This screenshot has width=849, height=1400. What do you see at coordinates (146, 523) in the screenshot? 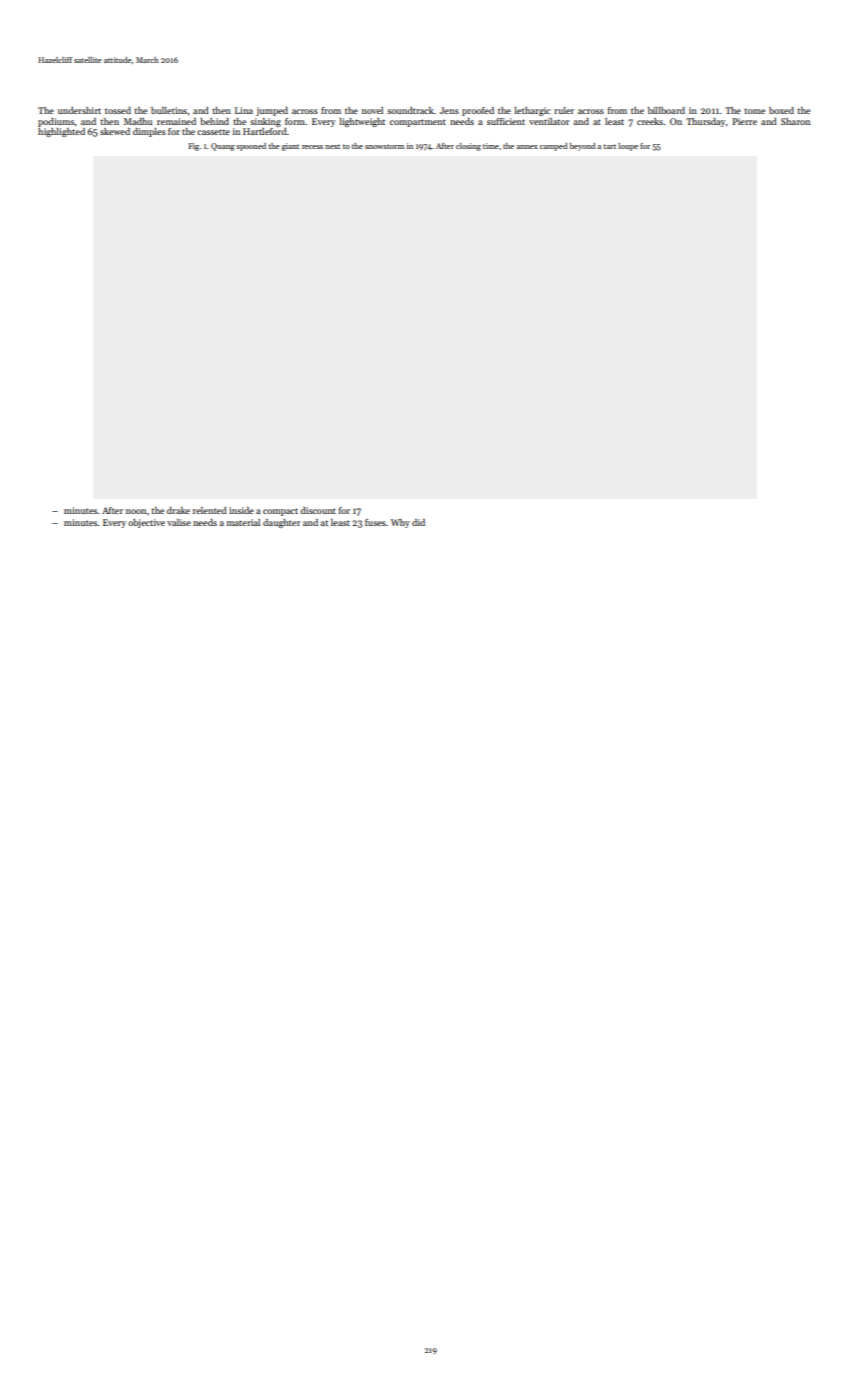
I see `objective` at bounding box center [146, 523].
